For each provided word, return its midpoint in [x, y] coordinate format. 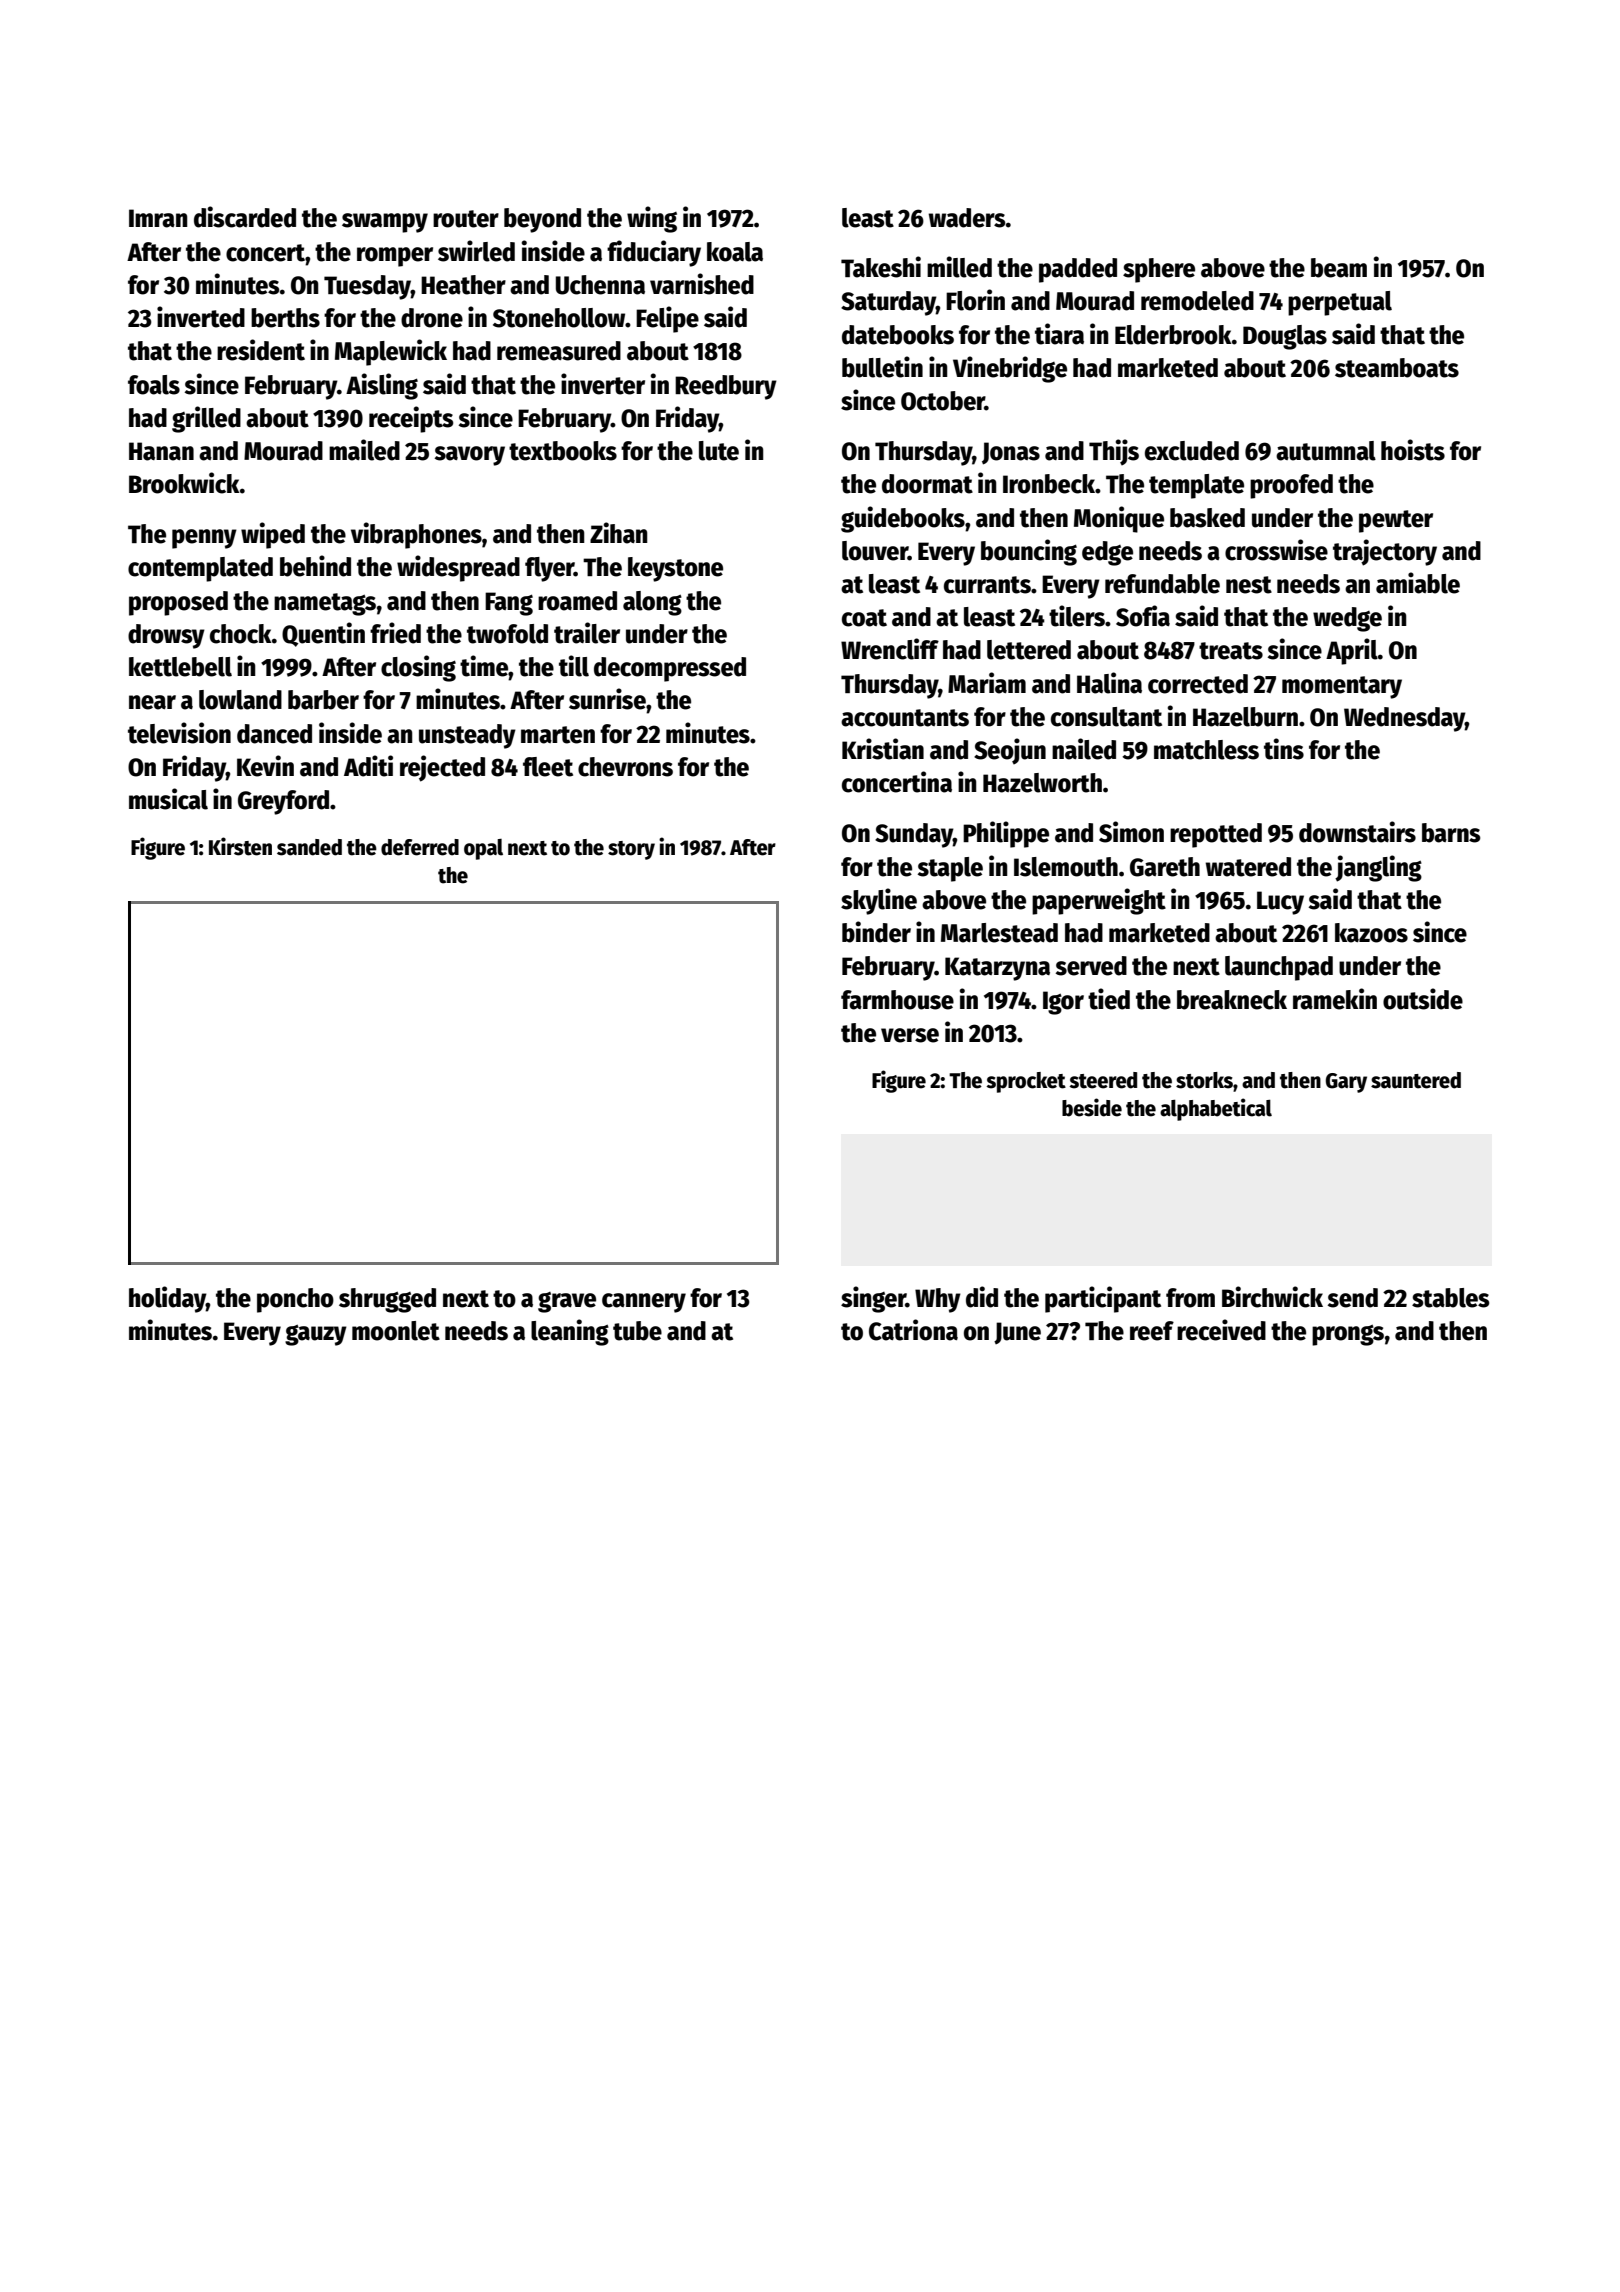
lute [719, 451]
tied [1109, 999]
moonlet [396, 1331]
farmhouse [897, 1000]
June [1017, 1333]
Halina [1109, 683]
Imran [158, 218]
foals [154, 385]
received [1221, 1330]
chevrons [625, 767]
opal [483, 849]
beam [1339, 268]
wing [652, 219]
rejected [442, 768]
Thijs [1114, 452]
